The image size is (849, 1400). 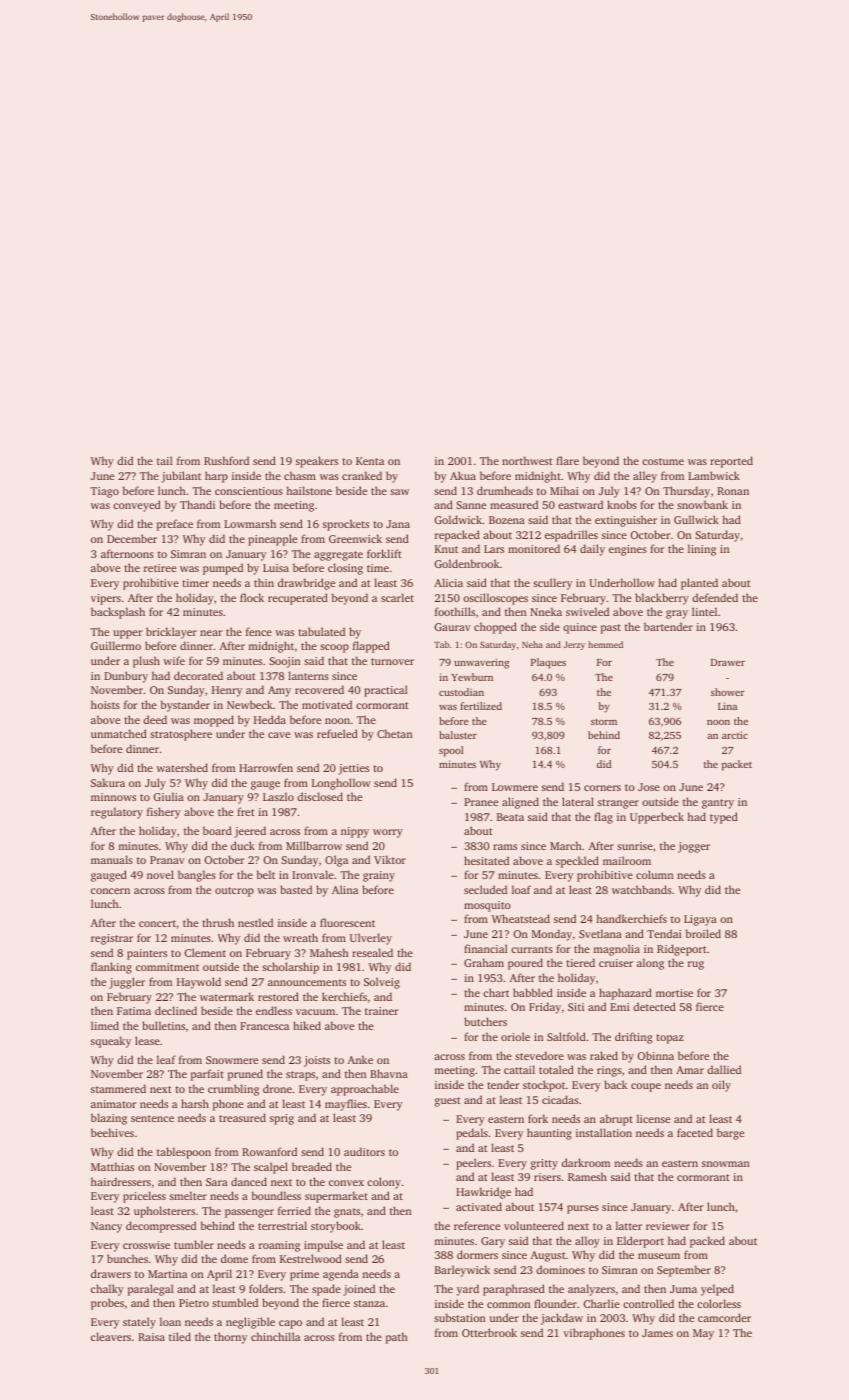 I want to click on Rushford, so click(x=226, y=460).
